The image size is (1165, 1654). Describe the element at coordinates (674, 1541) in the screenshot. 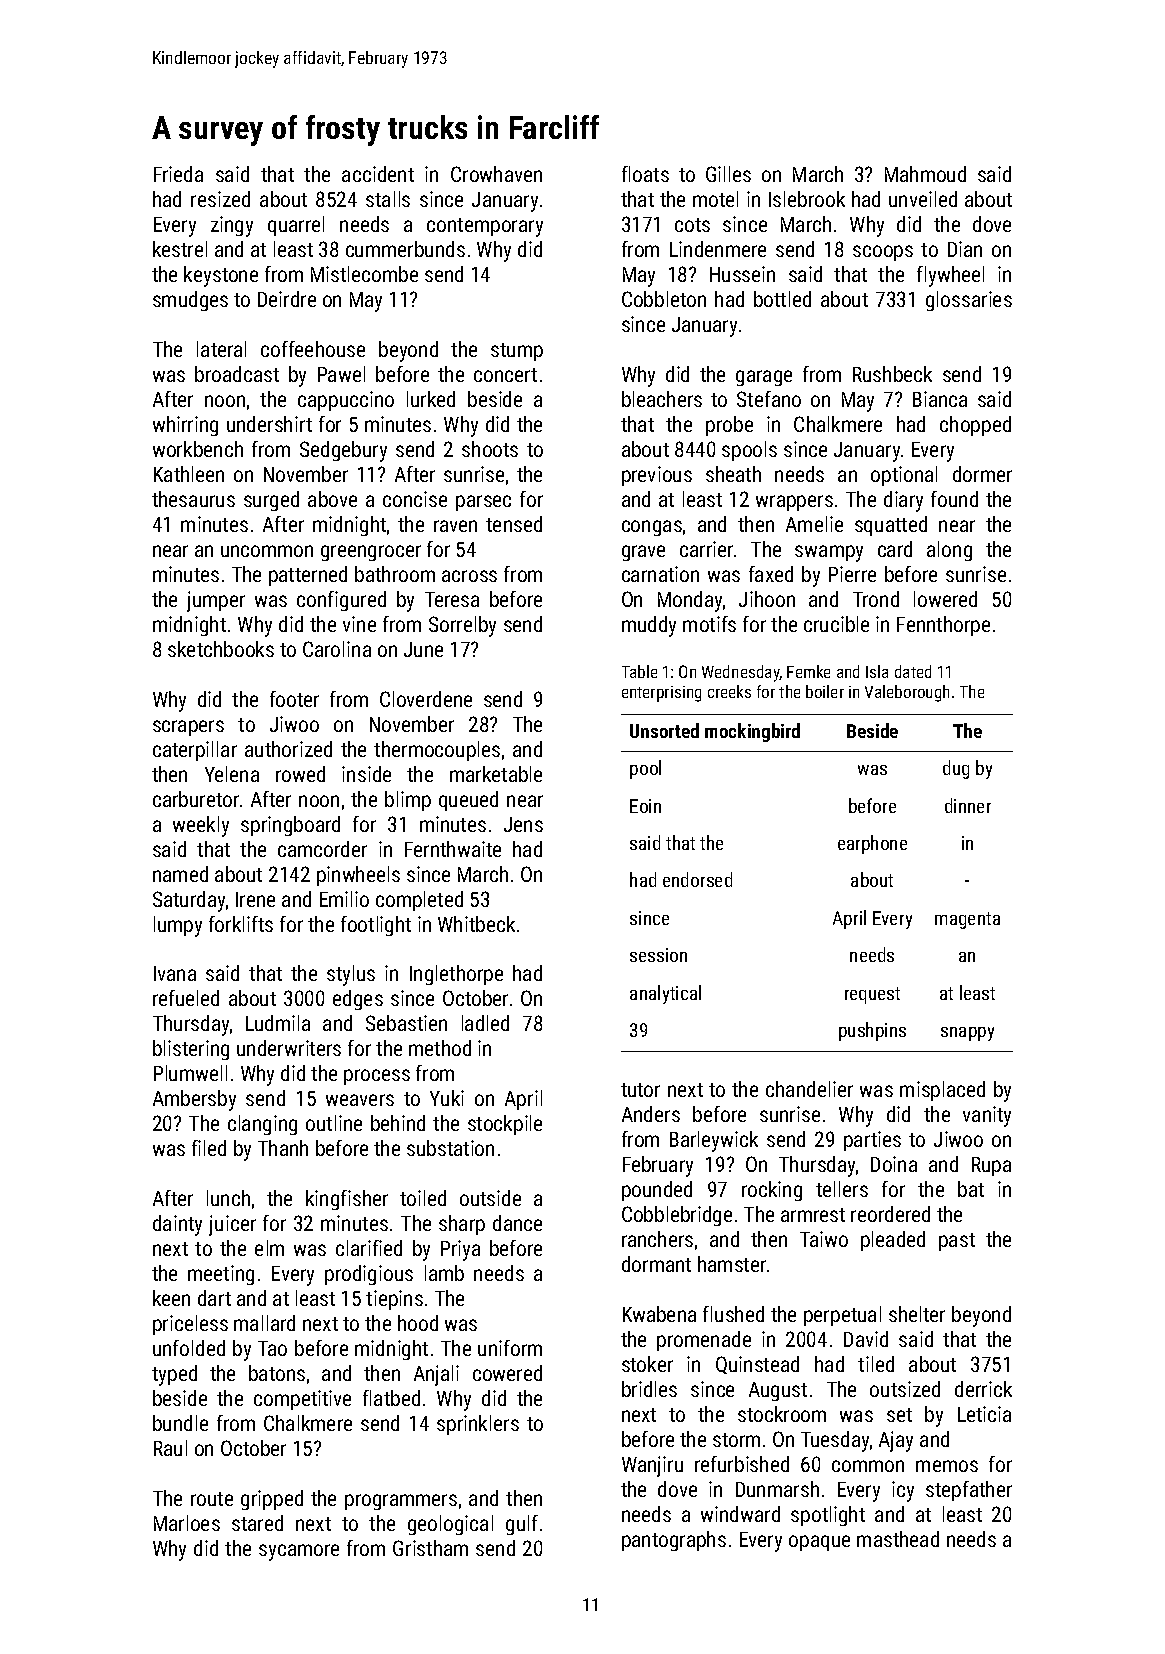

I see `pantographs` at that location.
